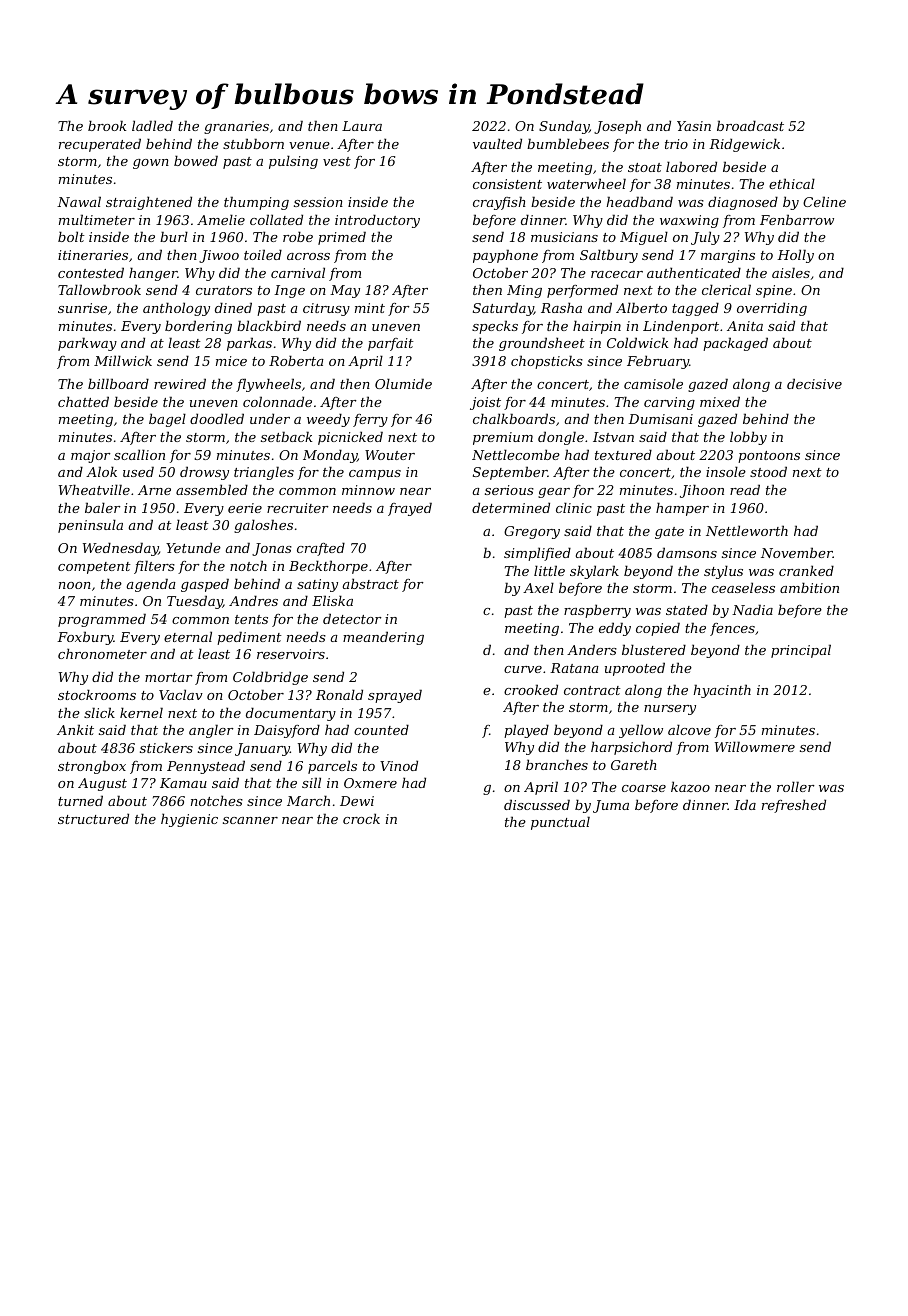 This screenshot has height=1316, width=908. Describe the element at coordinates (768, 471) in the screenshot. I see `stood` at that location.
